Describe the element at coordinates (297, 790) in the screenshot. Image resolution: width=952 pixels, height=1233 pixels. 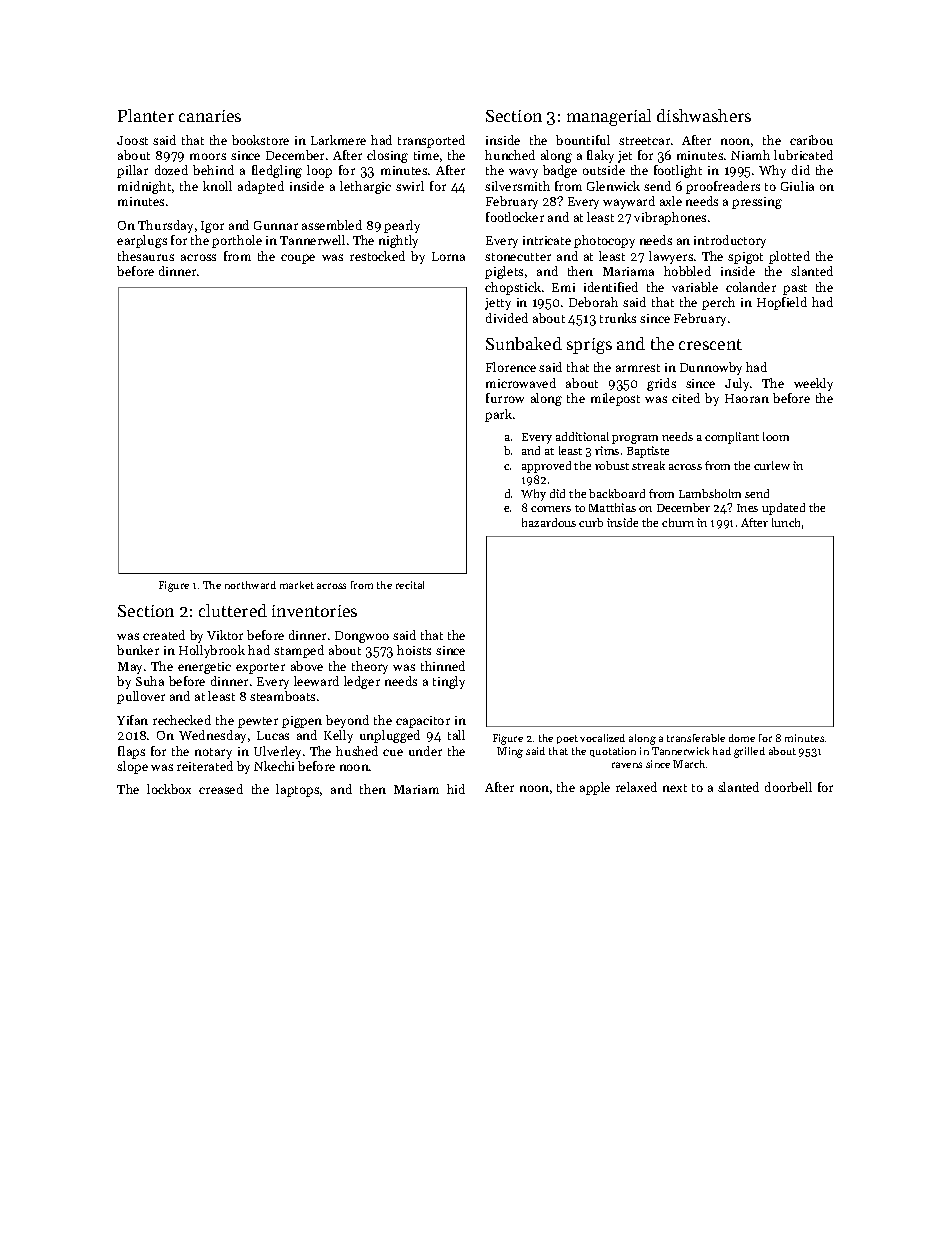
I see `laptops` at that location.
